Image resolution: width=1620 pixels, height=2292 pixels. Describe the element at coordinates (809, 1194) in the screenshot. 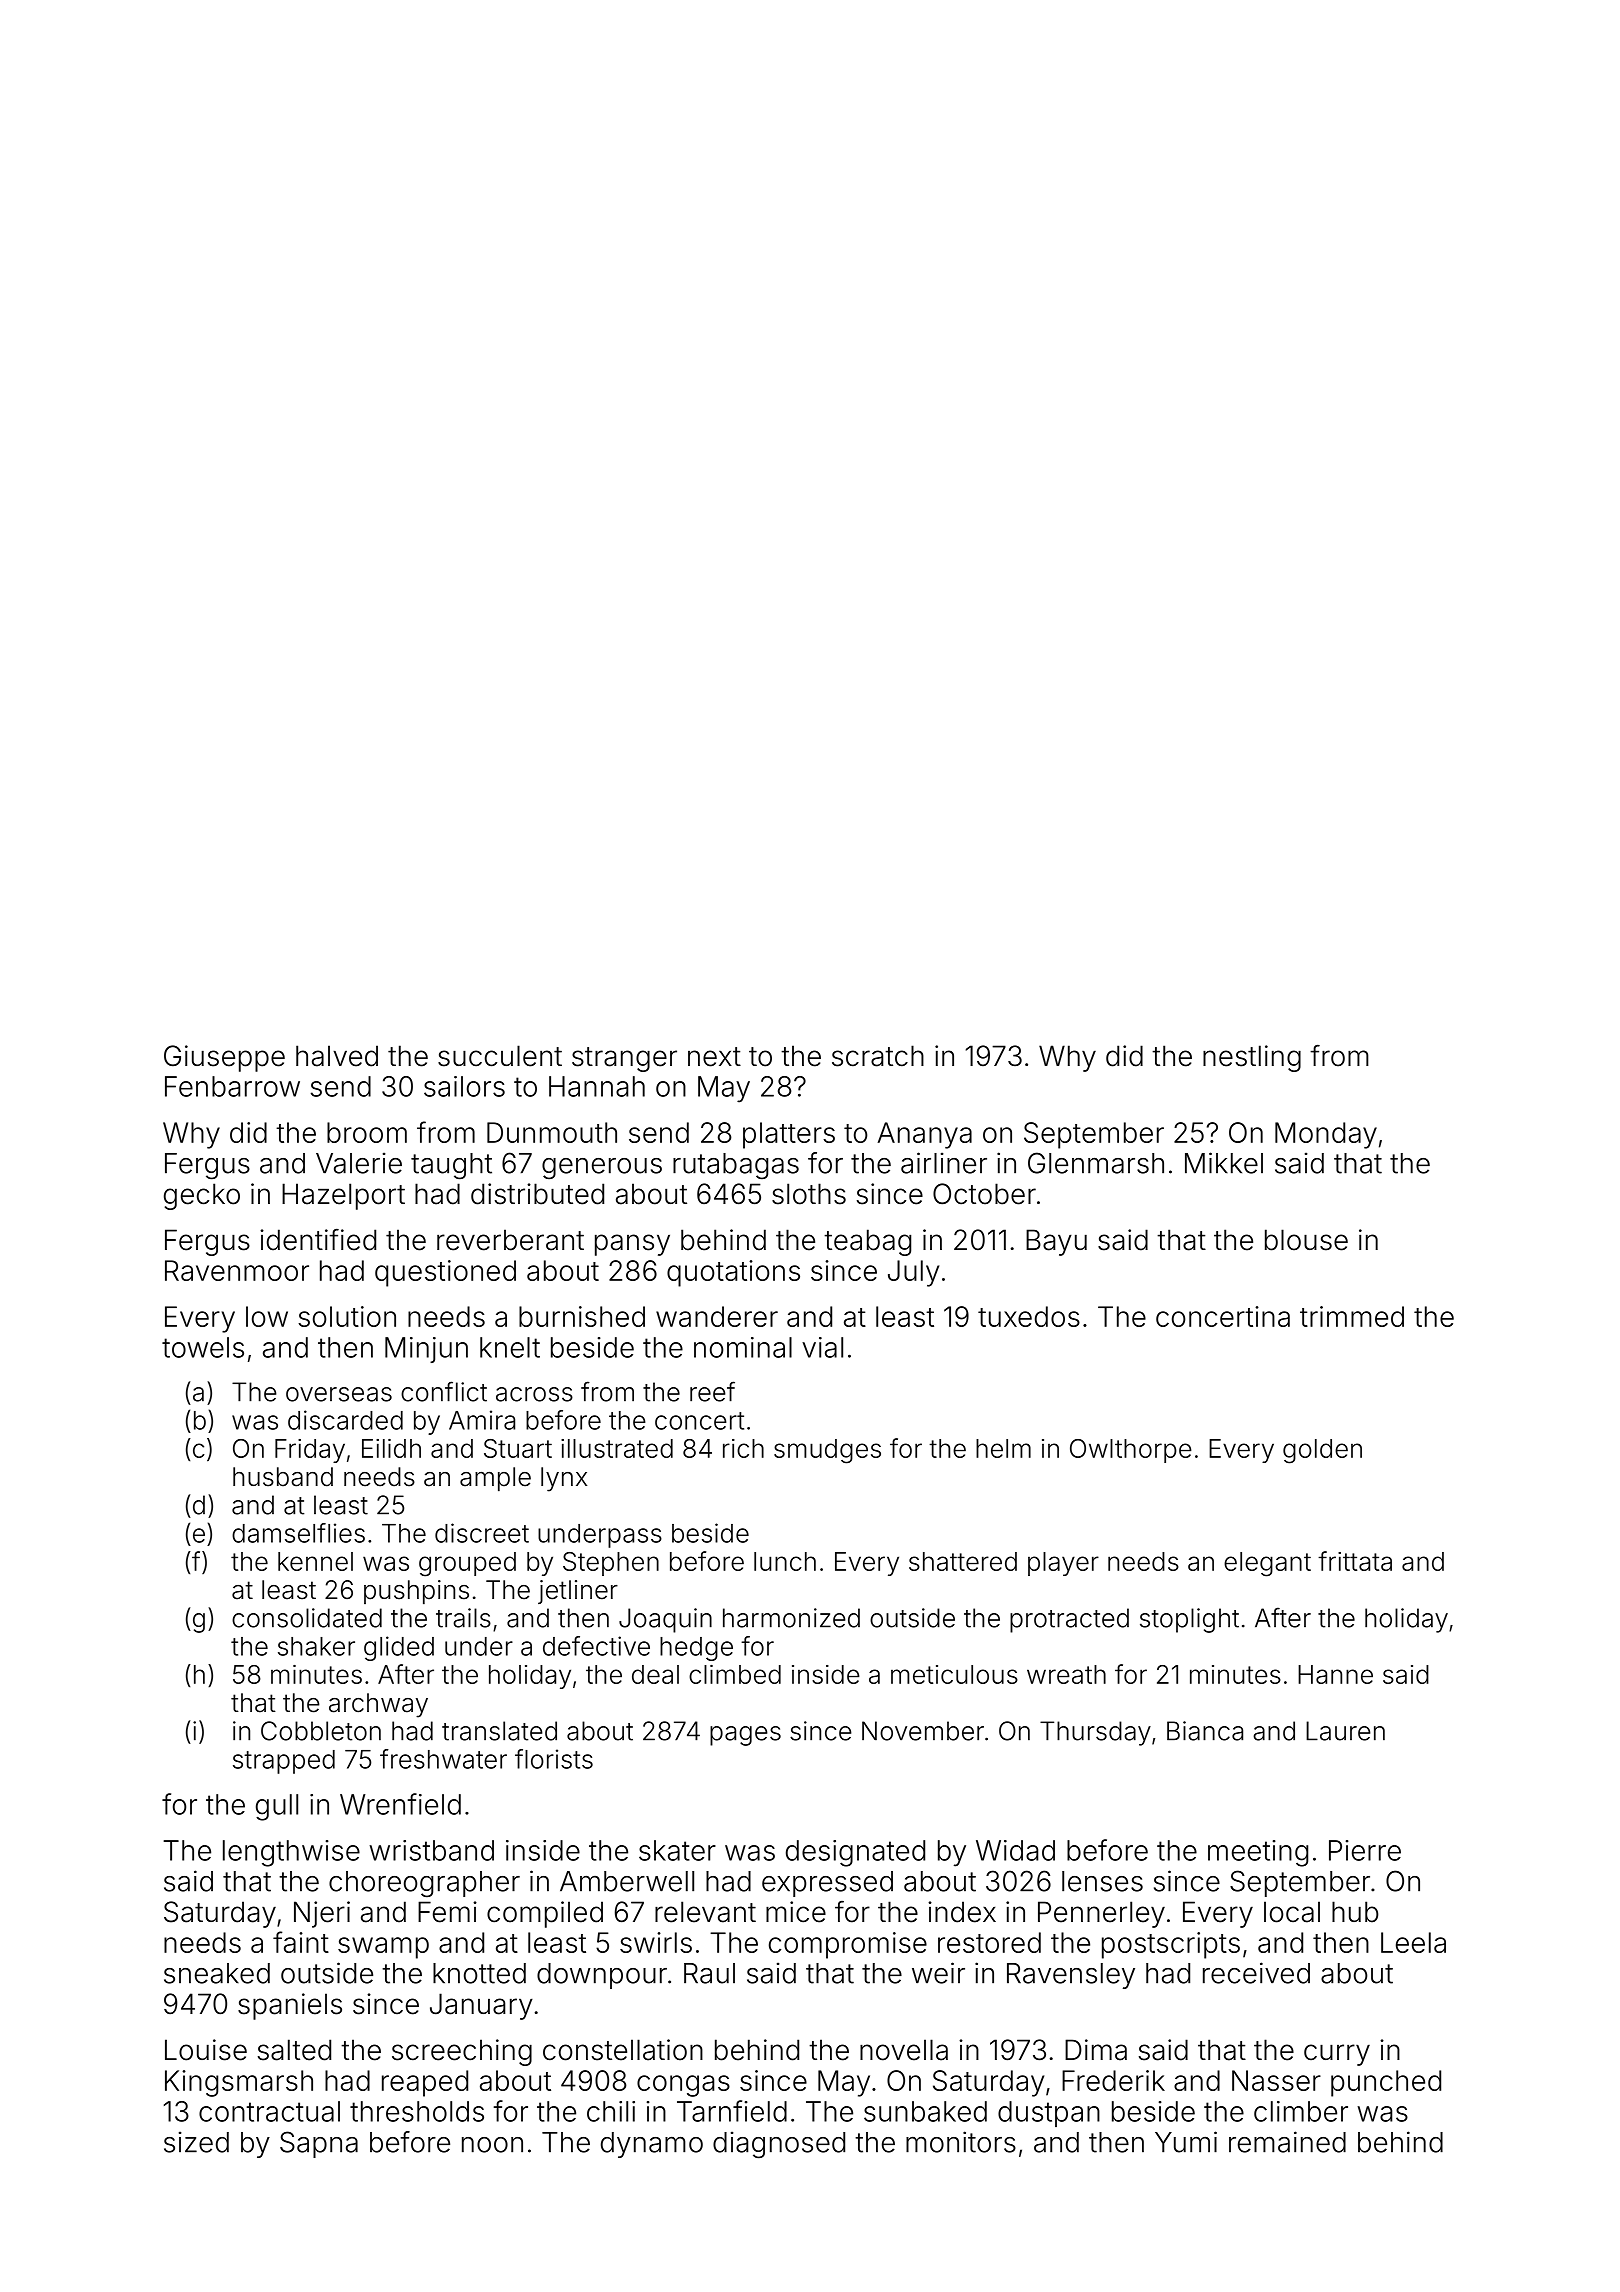

I see `sloths` at that location.
